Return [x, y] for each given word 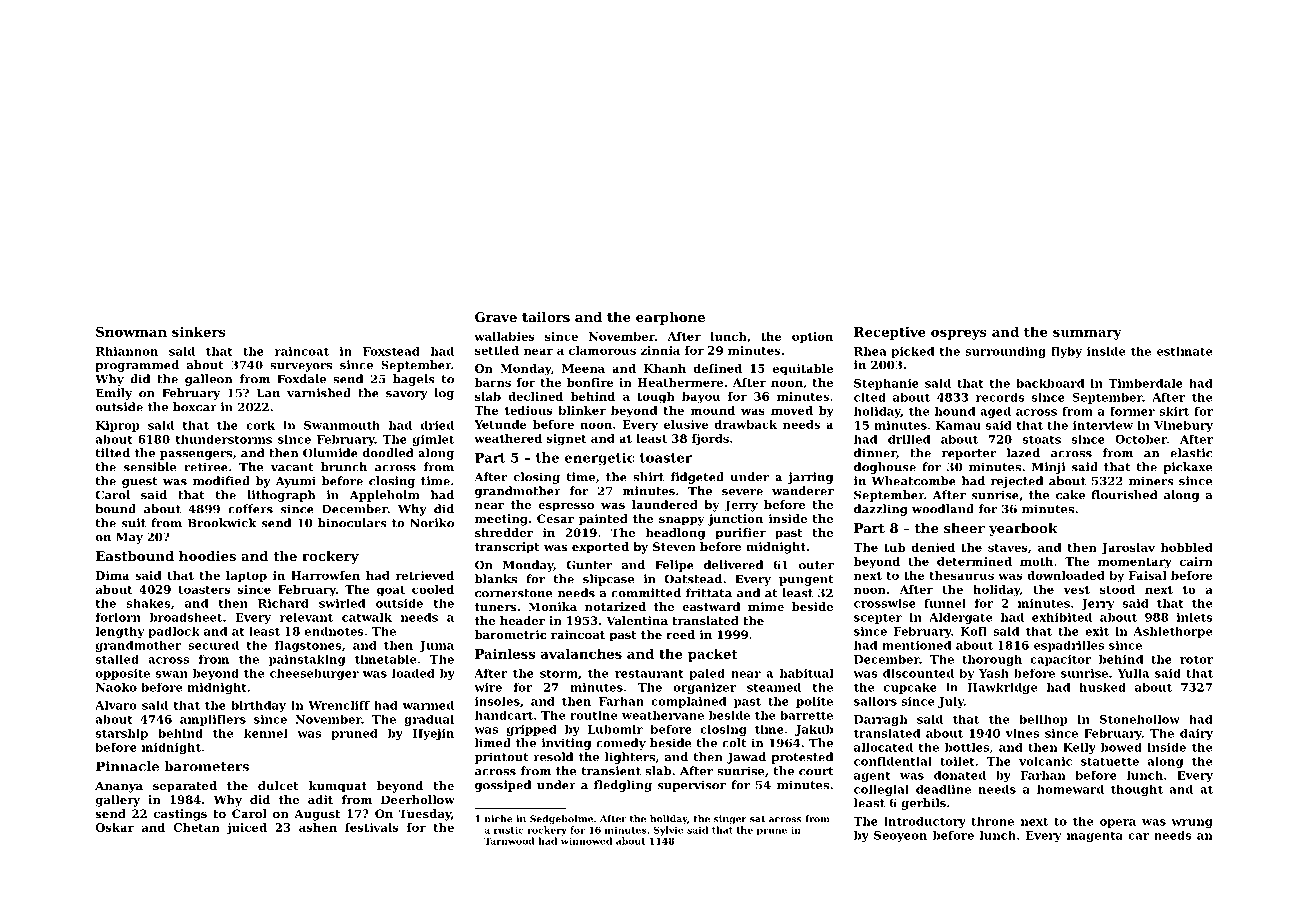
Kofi [973, 631]
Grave [496, 317]
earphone [670, 318]
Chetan [197, 827]
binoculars [352, 523]
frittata [709, 593]
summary [1087, 334]
